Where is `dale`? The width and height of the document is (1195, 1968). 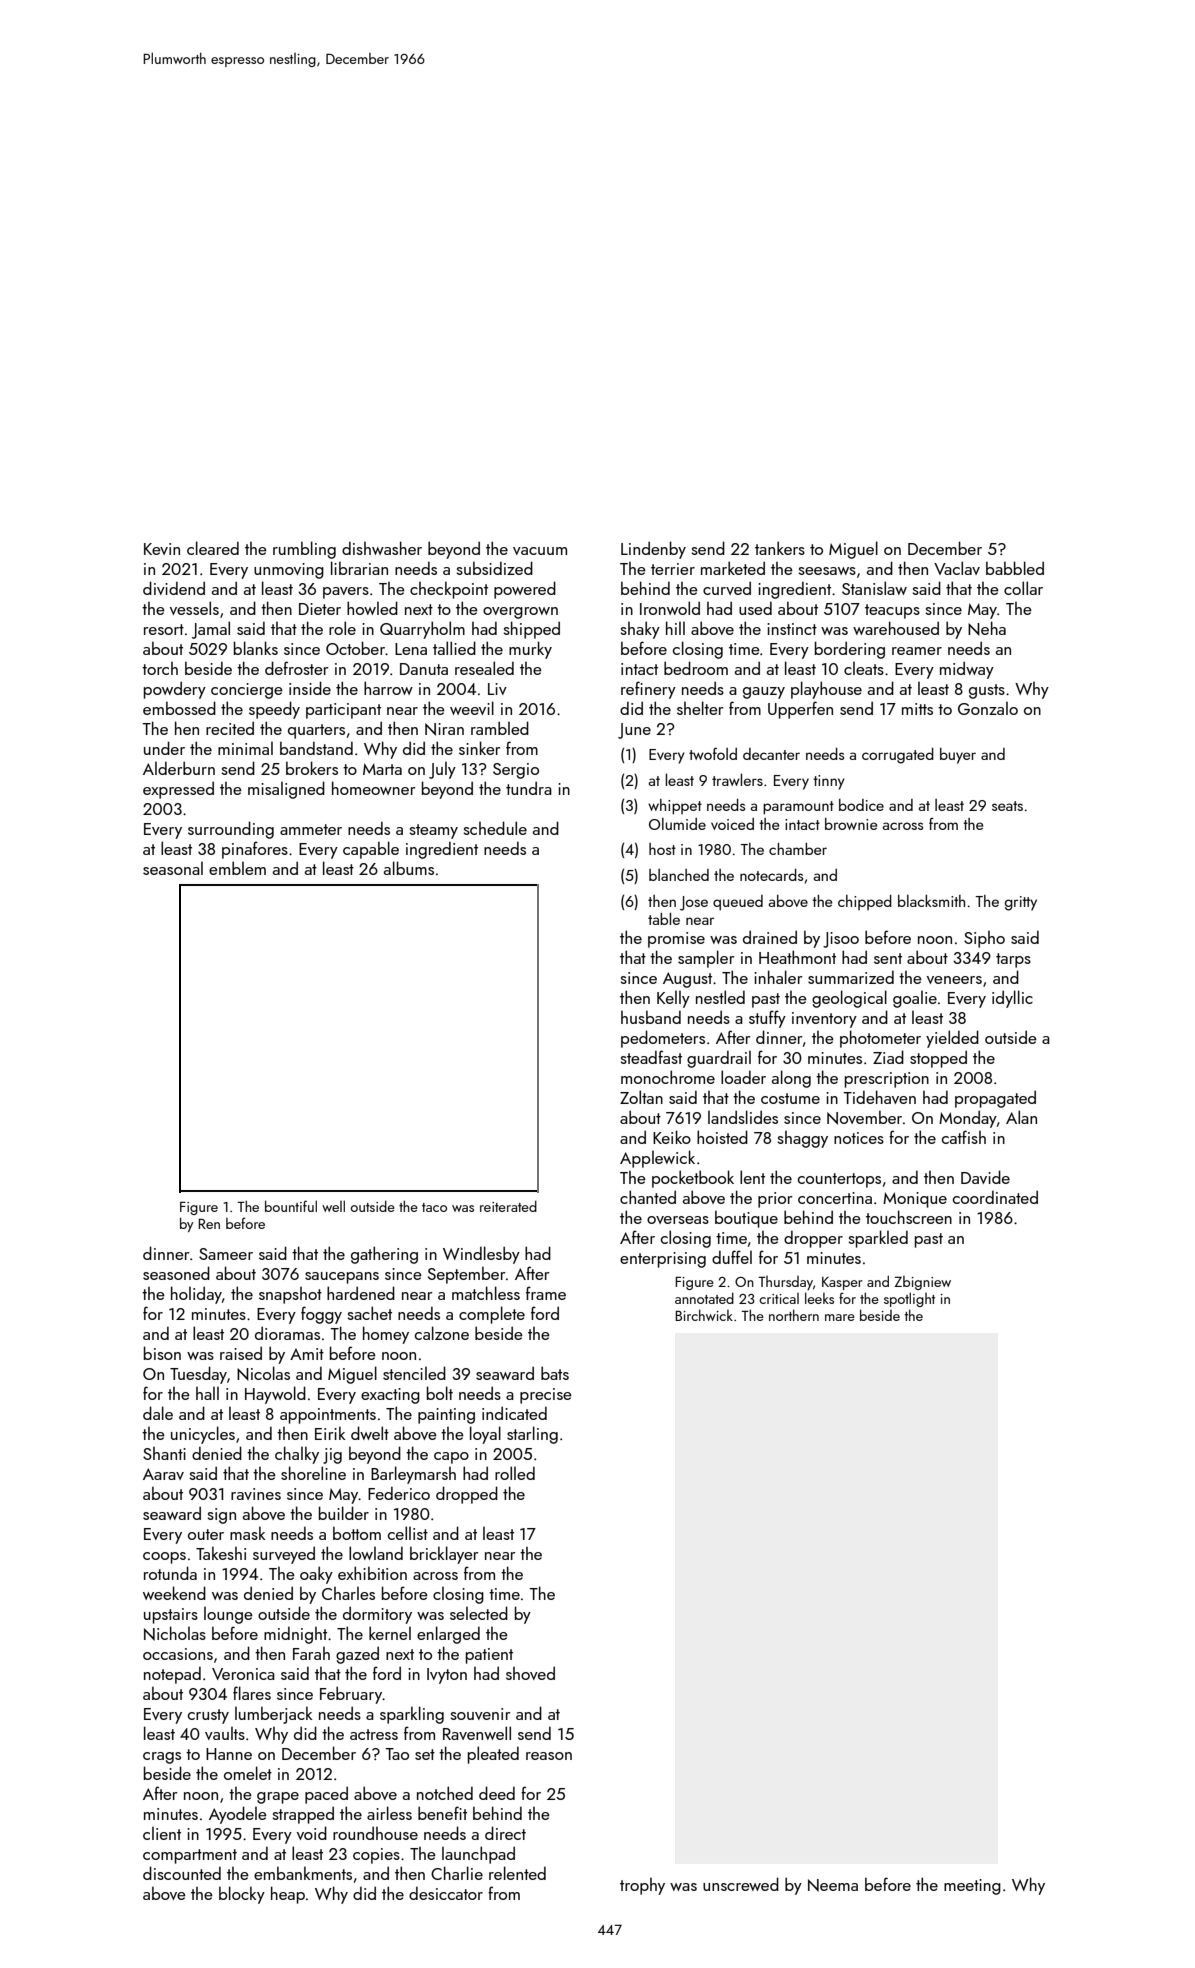
dale is located at coordinates (158, 1413).
